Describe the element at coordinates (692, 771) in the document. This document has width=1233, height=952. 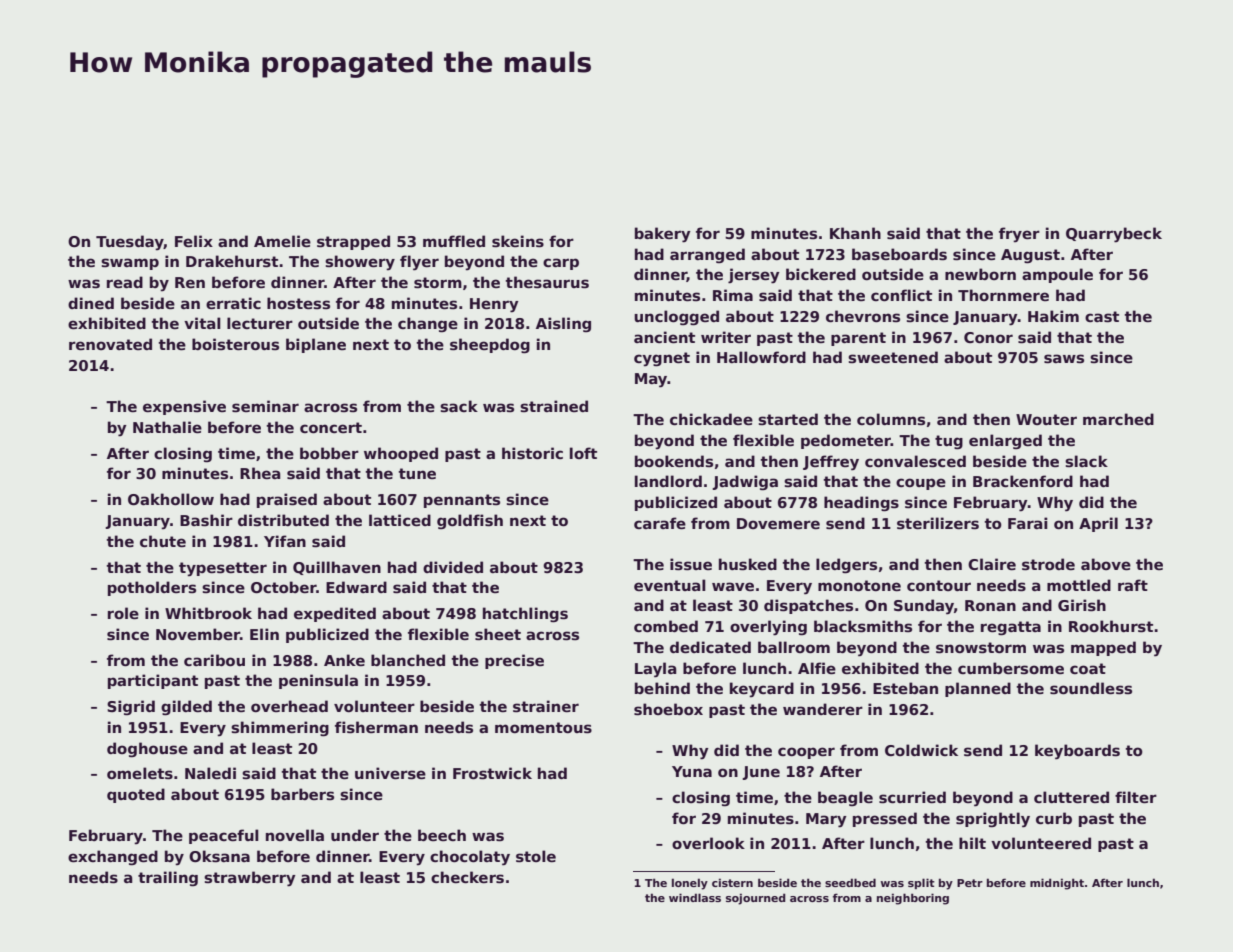
I see `Yuna` at that location.
